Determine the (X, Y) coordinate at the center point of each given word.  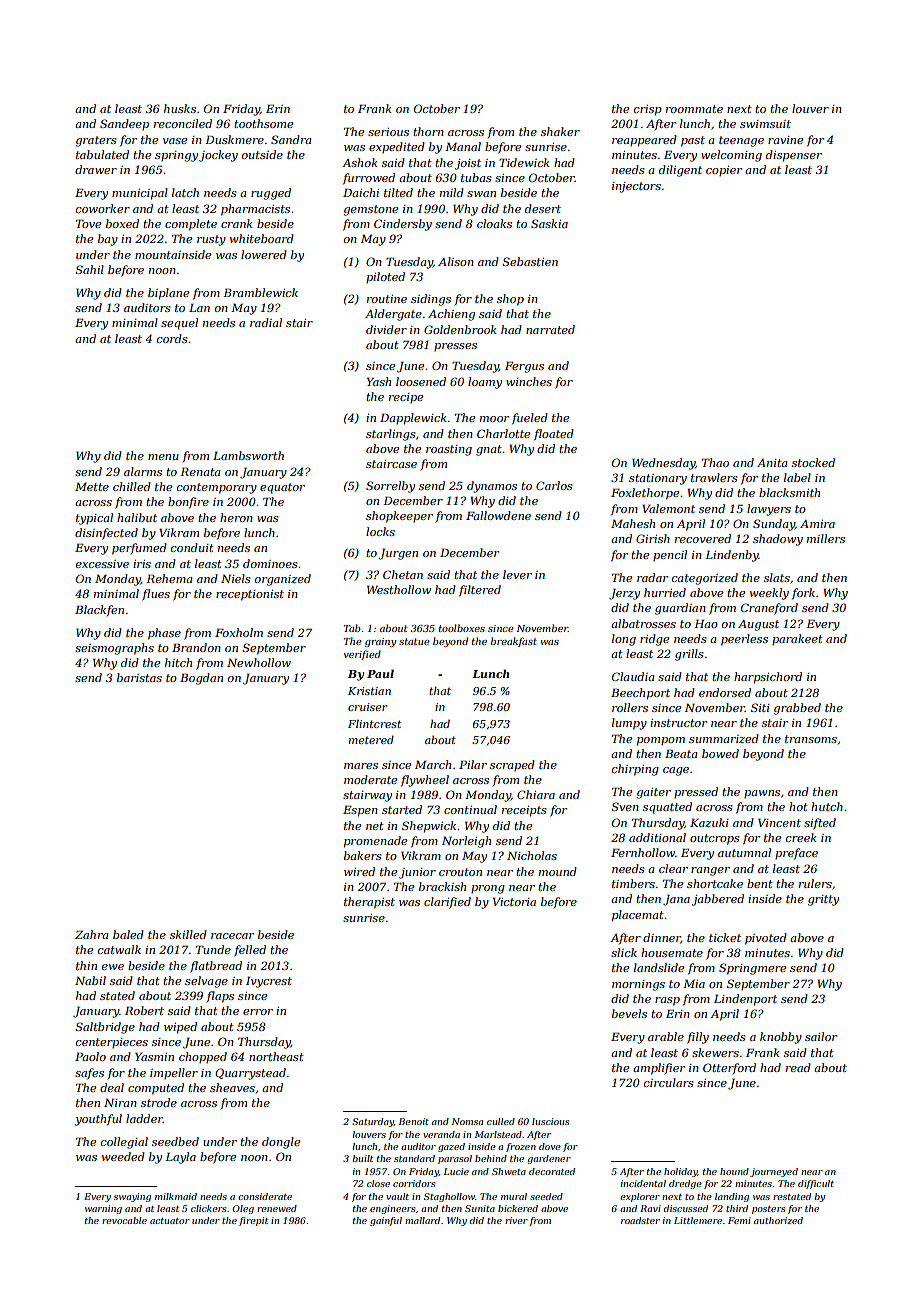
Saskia (549, 223)
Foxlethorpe (645, 494)
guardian (680, 609)
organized (283, 580)
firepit (253, 1221)
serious (388, 132)
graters (96, 141)
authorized (778, 1220)
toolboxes (462, 628)
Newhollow (259, 662)
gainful (386, 1221)
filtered (480, 590)
